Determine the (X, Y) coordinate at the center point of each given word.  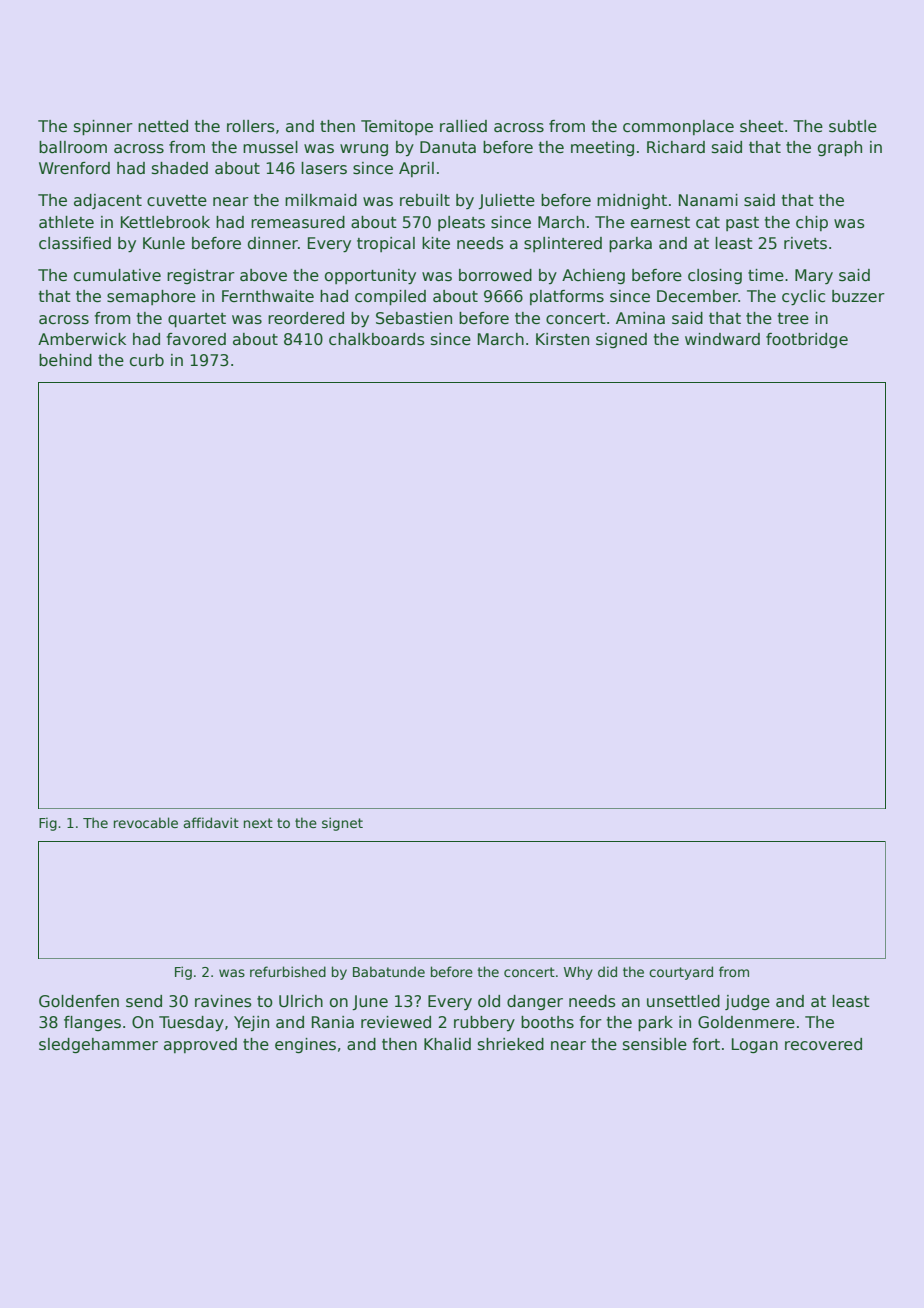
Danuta (448, 147)
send (144, 1001)
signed (621, 340)
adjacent (108, 201)
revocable (146, 822)
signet (342, 824)
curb (147, 360)
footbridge (807, 340)
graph (840, 148)
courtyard (681, 973)
